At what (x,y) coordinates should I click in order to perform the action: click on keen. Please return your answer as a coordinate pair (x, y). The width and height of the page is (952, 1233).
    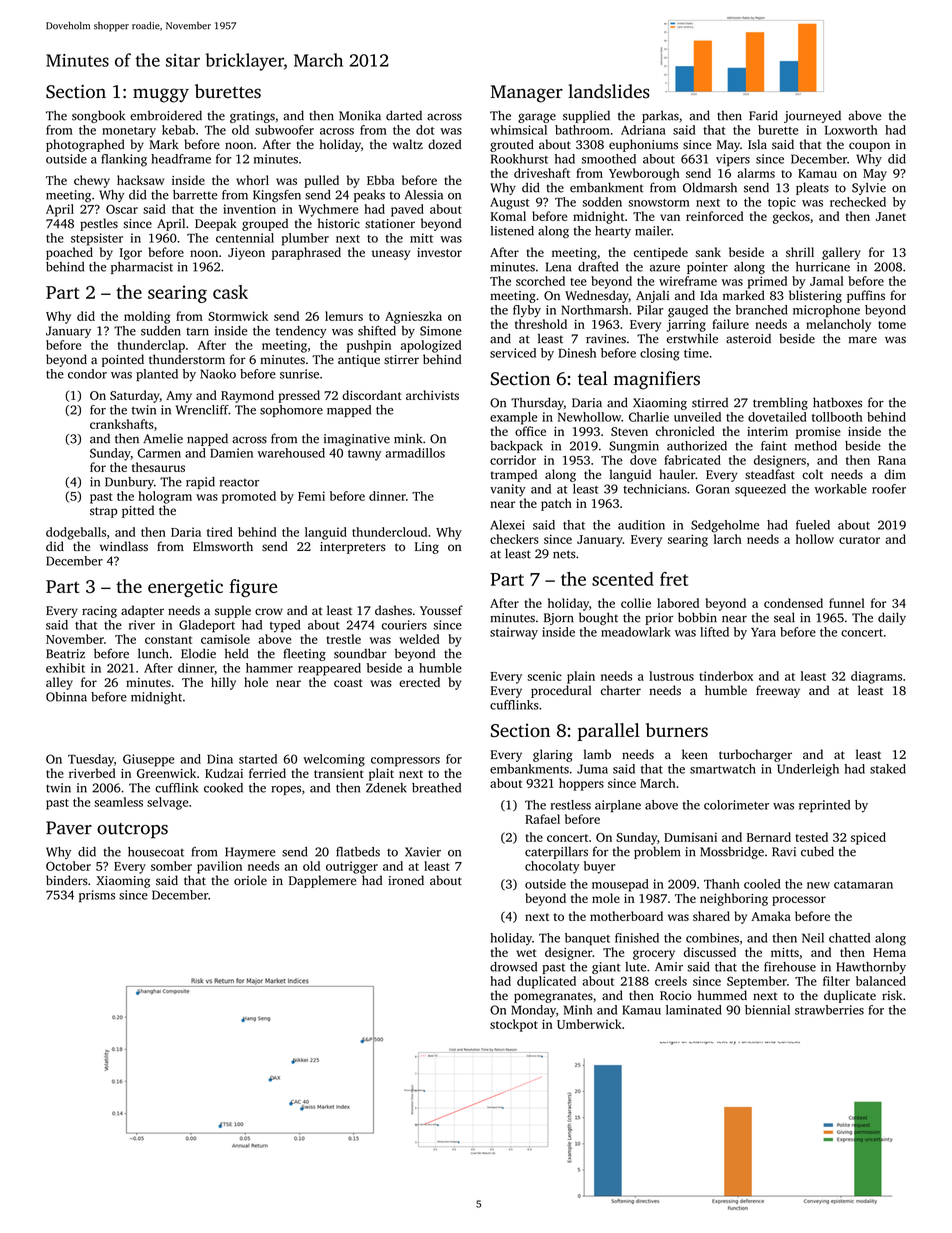
    Looking at the image, I should click on (695, 754).
